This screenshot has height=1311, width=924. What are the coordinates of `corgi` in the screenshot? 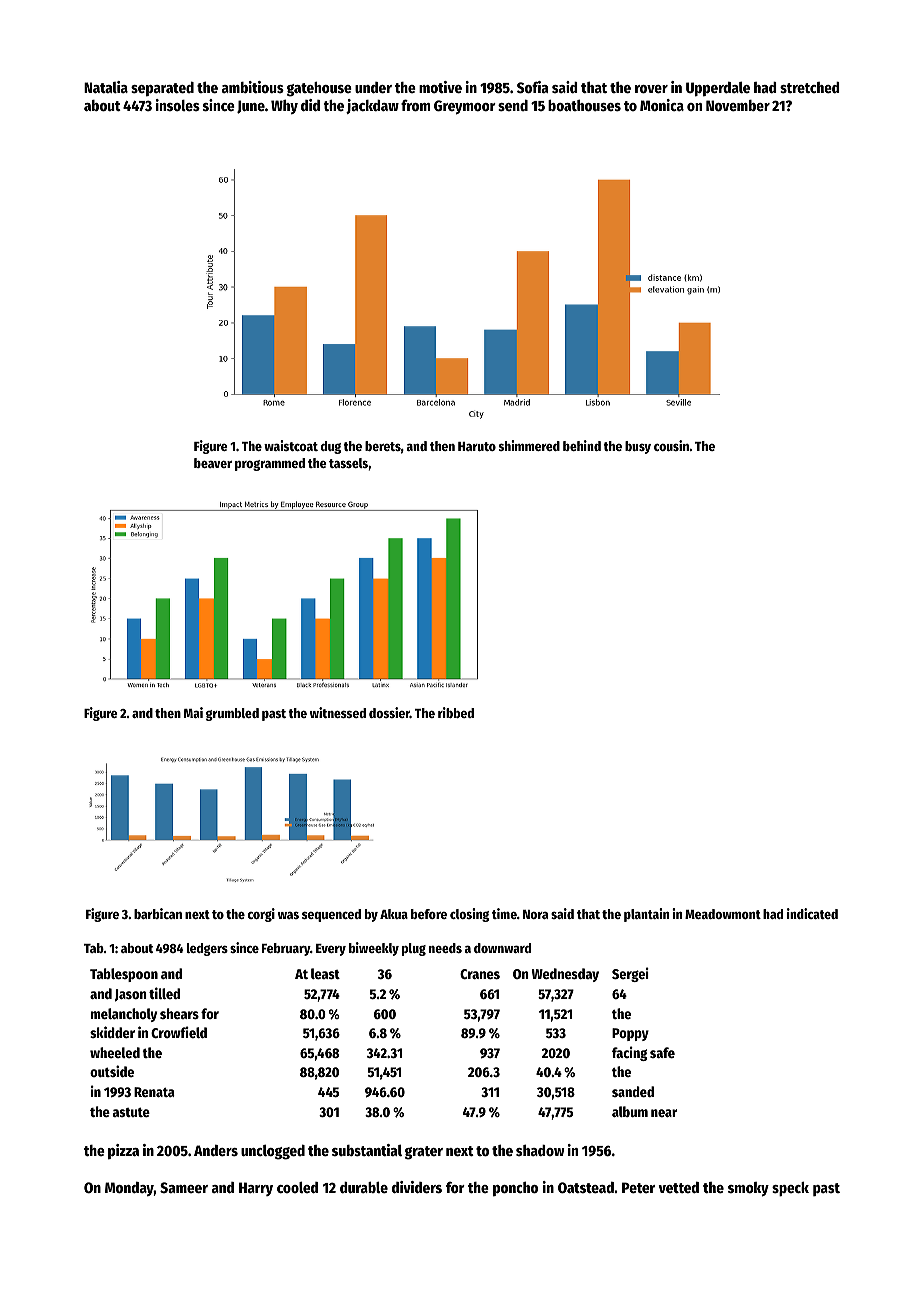 It's located at (261, 915).
